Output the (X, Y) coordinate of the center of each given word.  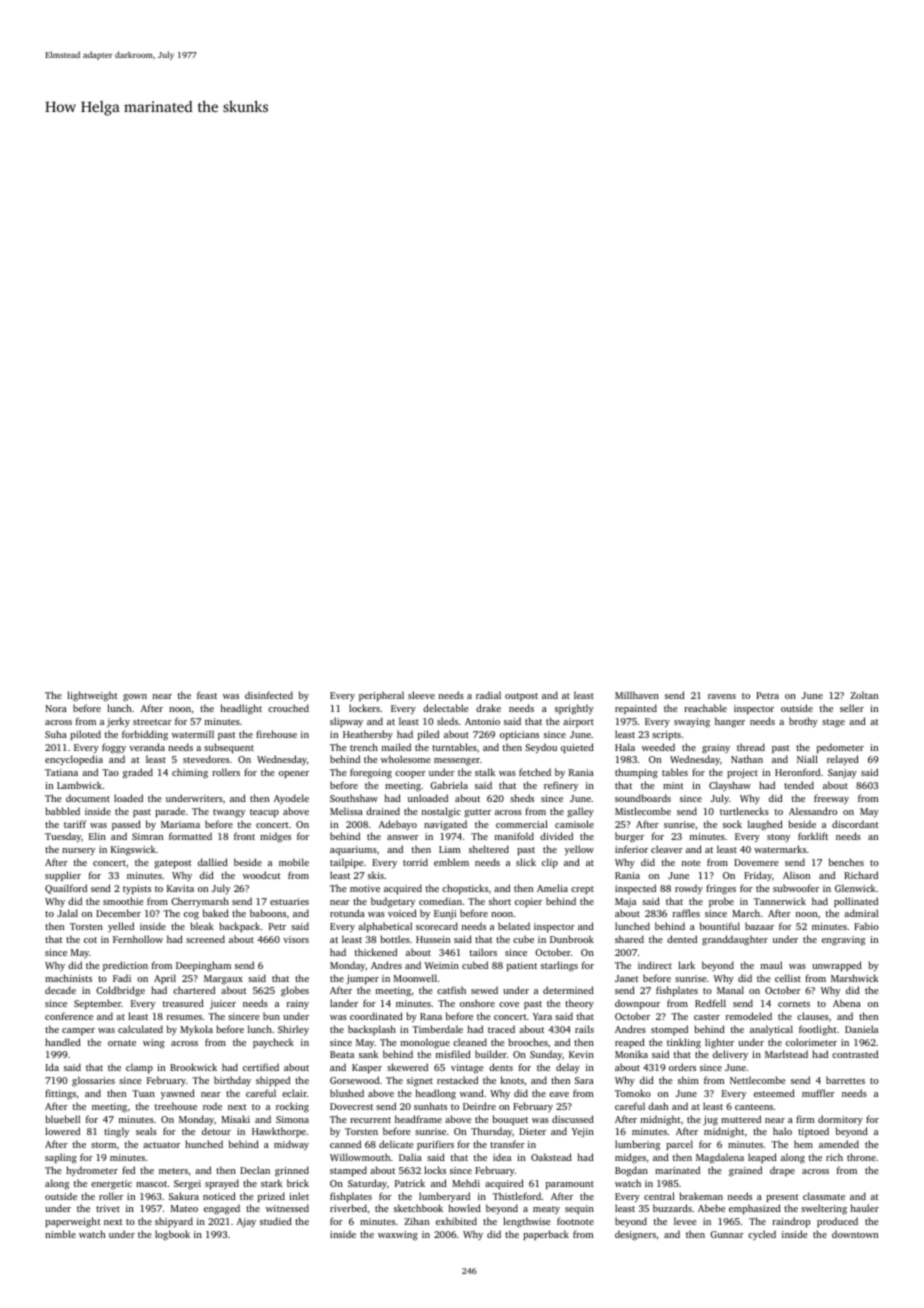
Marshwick (854, 978)
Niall (807, 759)
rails (584, 1029)
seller (852, 708)
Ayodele (291, 799)
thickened (376, 952)
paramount (570, 1185)
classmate (824, 1196)
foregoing (371, 773)
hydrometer (92, 1171)
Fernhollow (138, 939)
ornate (122, 1043)
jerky (118, 722)
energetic (111, 1185)
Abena (847, 1003)
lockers (364, 708)
